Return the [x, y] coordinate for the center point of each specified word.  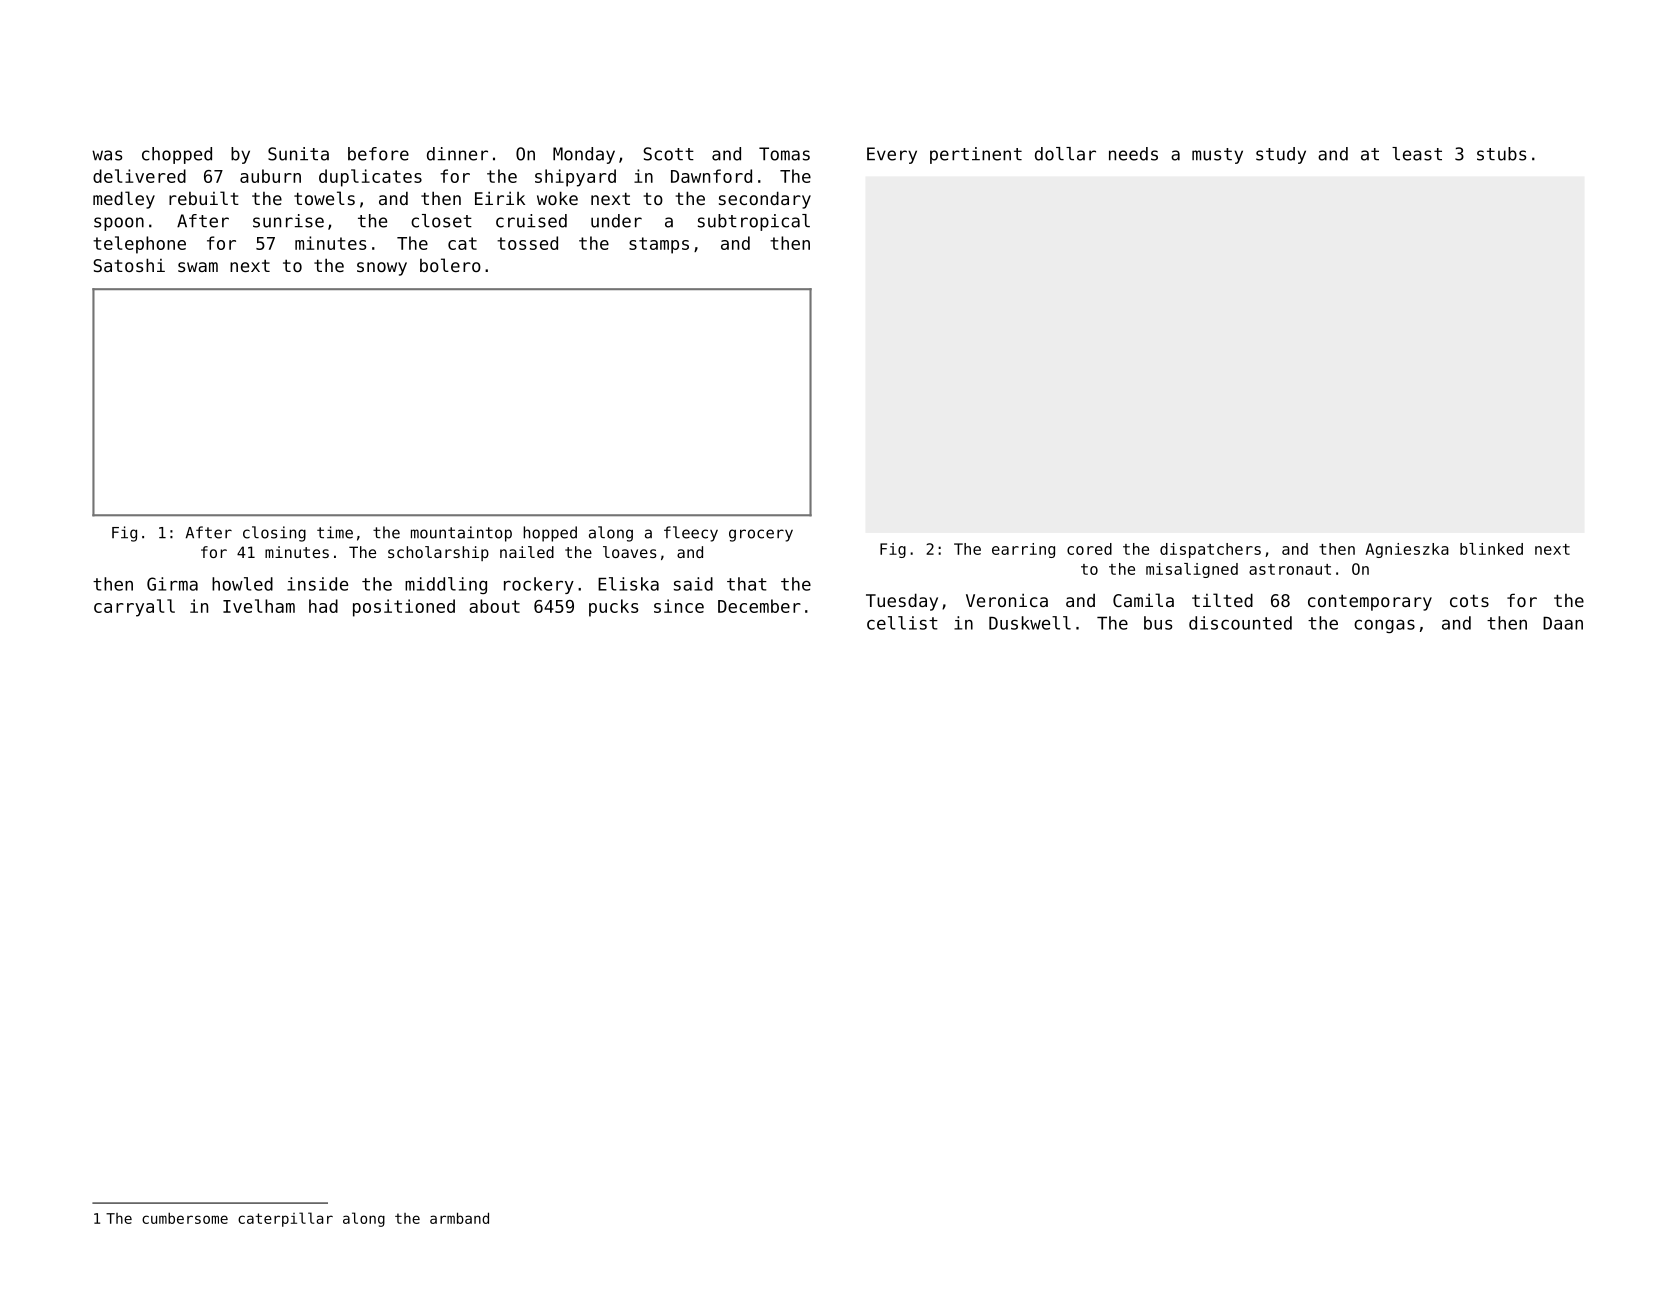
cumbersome [185, 1218]
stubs [1501, 154]
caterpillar [285, 1219]
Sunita [298, 154]
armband [459, 1218]
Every [892, 155]
